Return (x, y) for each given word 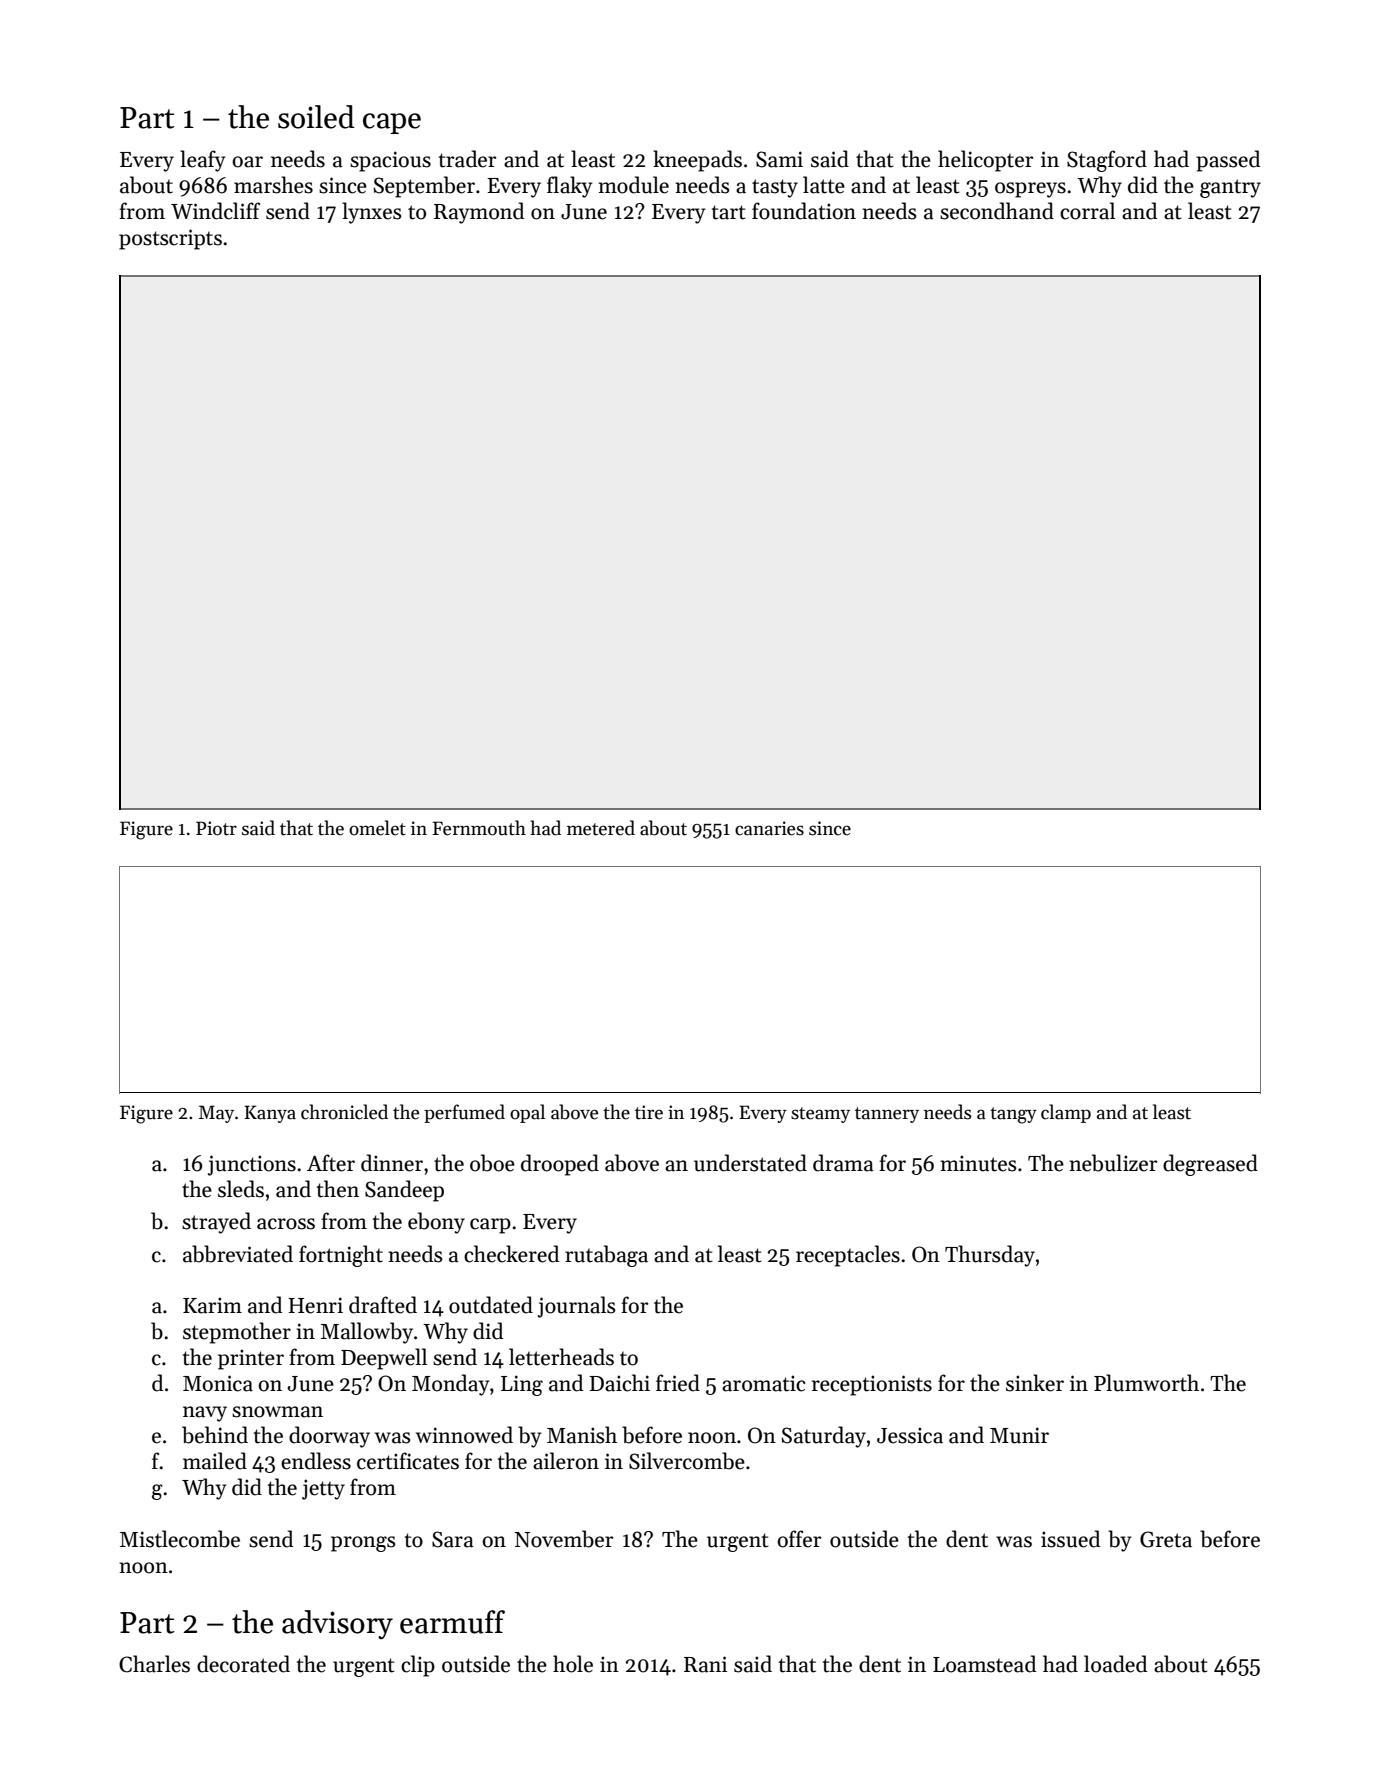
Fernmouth (479, 828)
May (216, 1114)
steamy (820, 1115)
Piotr (216, 828)
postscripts (170, 239)
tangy (1013, 1115)
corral (1087, 211)
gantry (1230, 188)
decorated (243, 1664)
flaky (569, 187)
